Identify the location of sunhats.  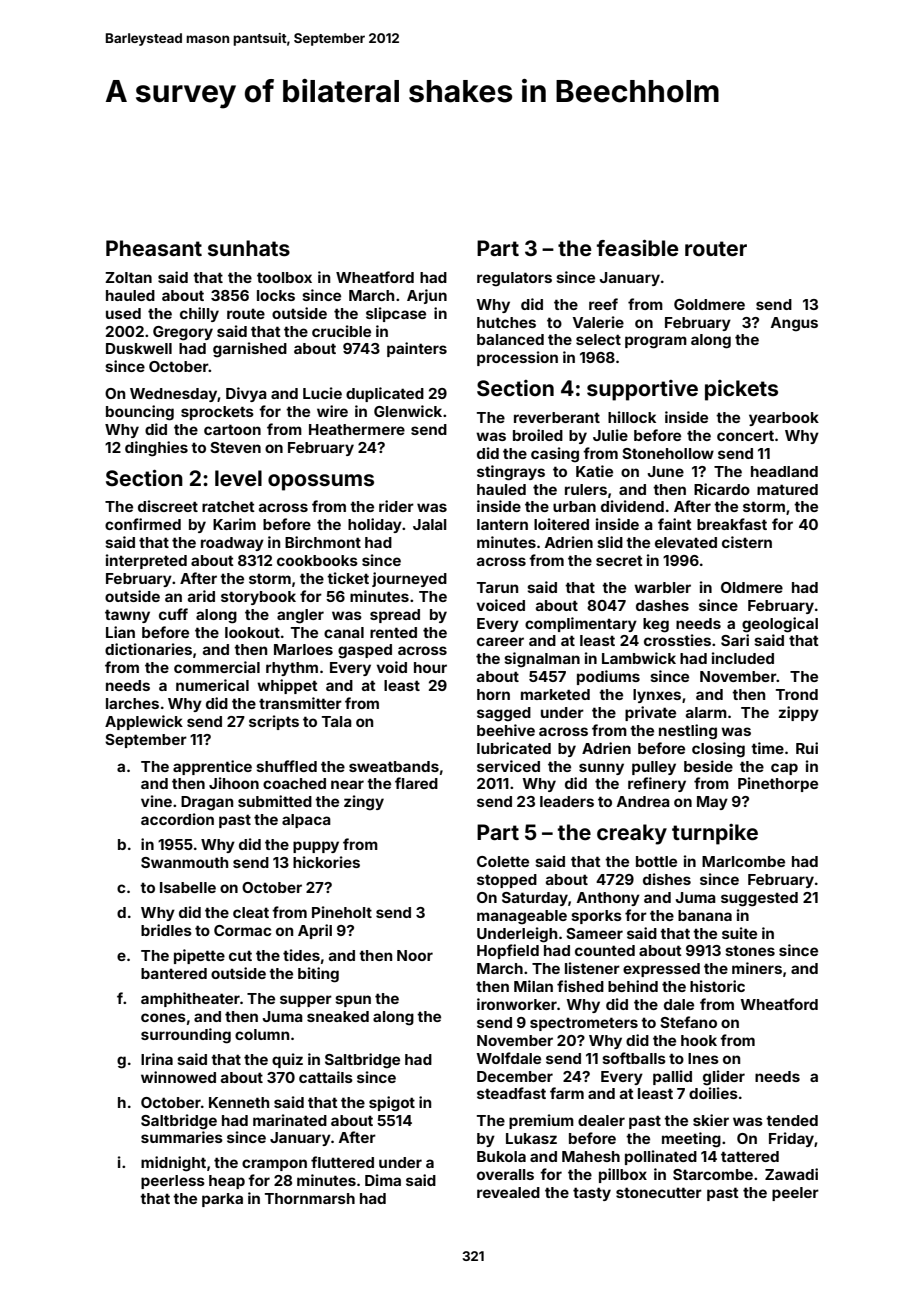
(249, 248).
